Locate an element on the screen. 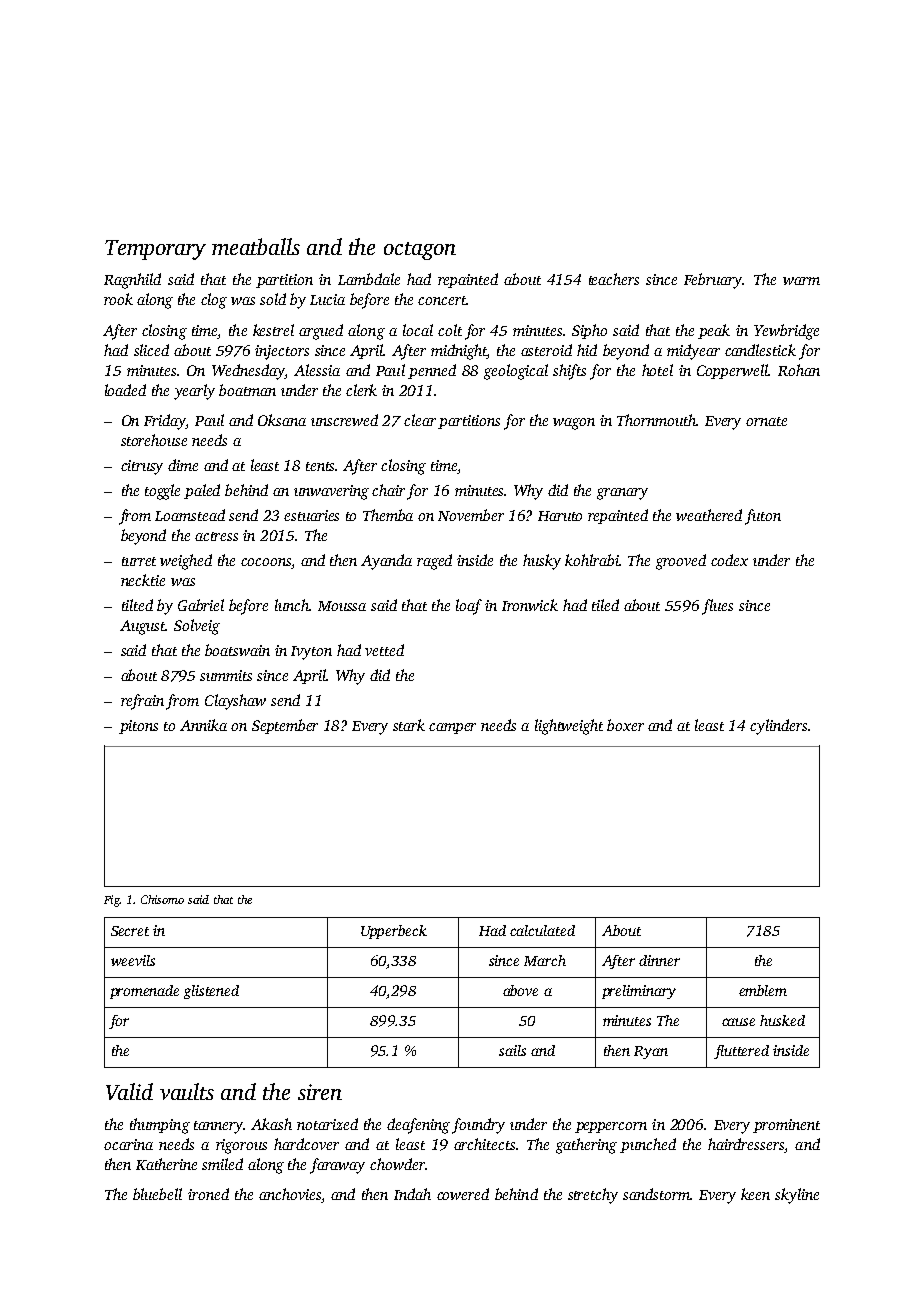  Upperbeck is located at coordinates (394, 932).
